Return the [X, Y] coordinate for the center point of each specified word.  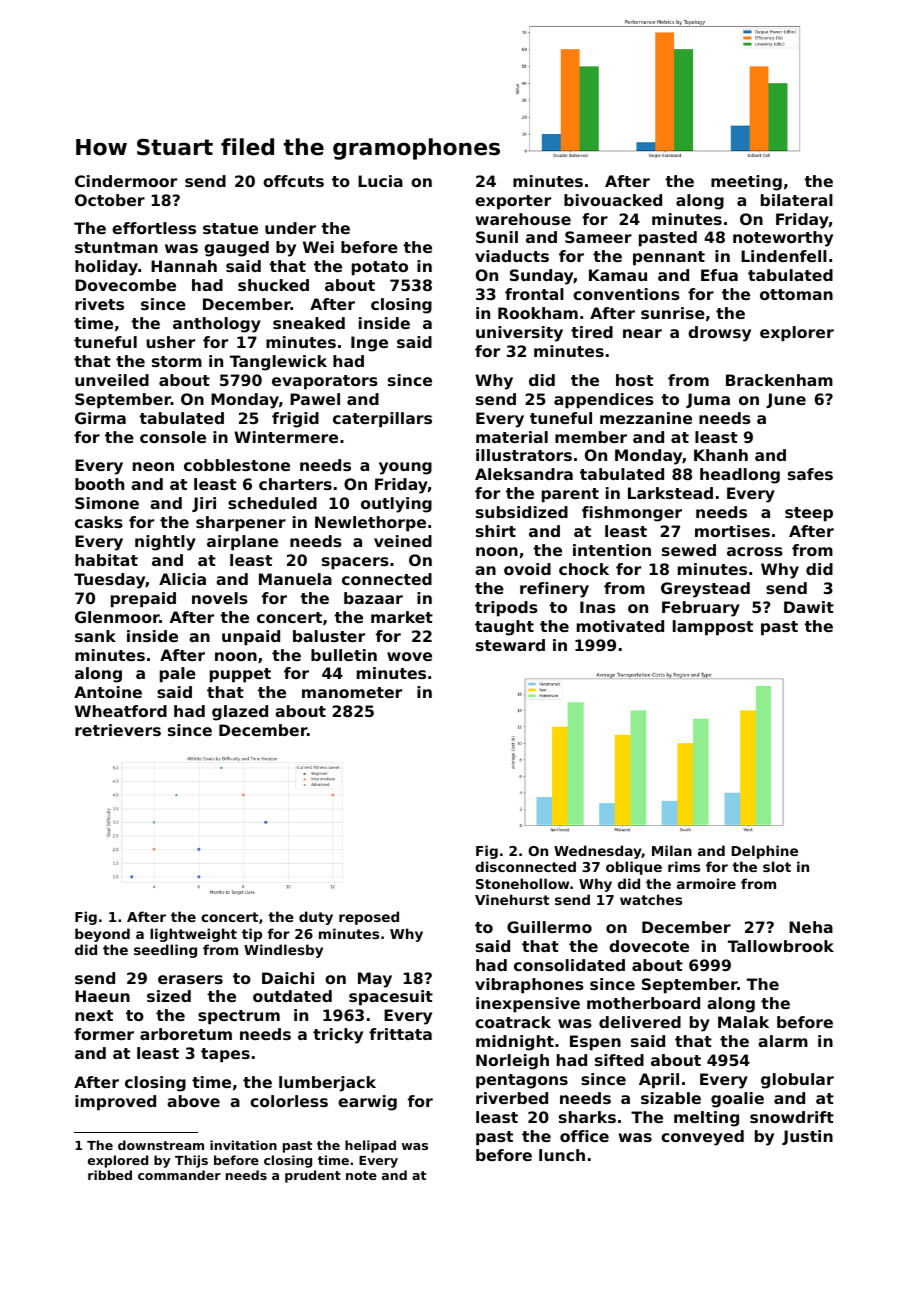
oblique [634, 868]
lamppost [713, 628]
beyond [102, 935]
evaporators [325, 382]
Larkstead [670, 493]
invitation [243, 1145]
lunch [562, 1155]
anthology [217, 325]
